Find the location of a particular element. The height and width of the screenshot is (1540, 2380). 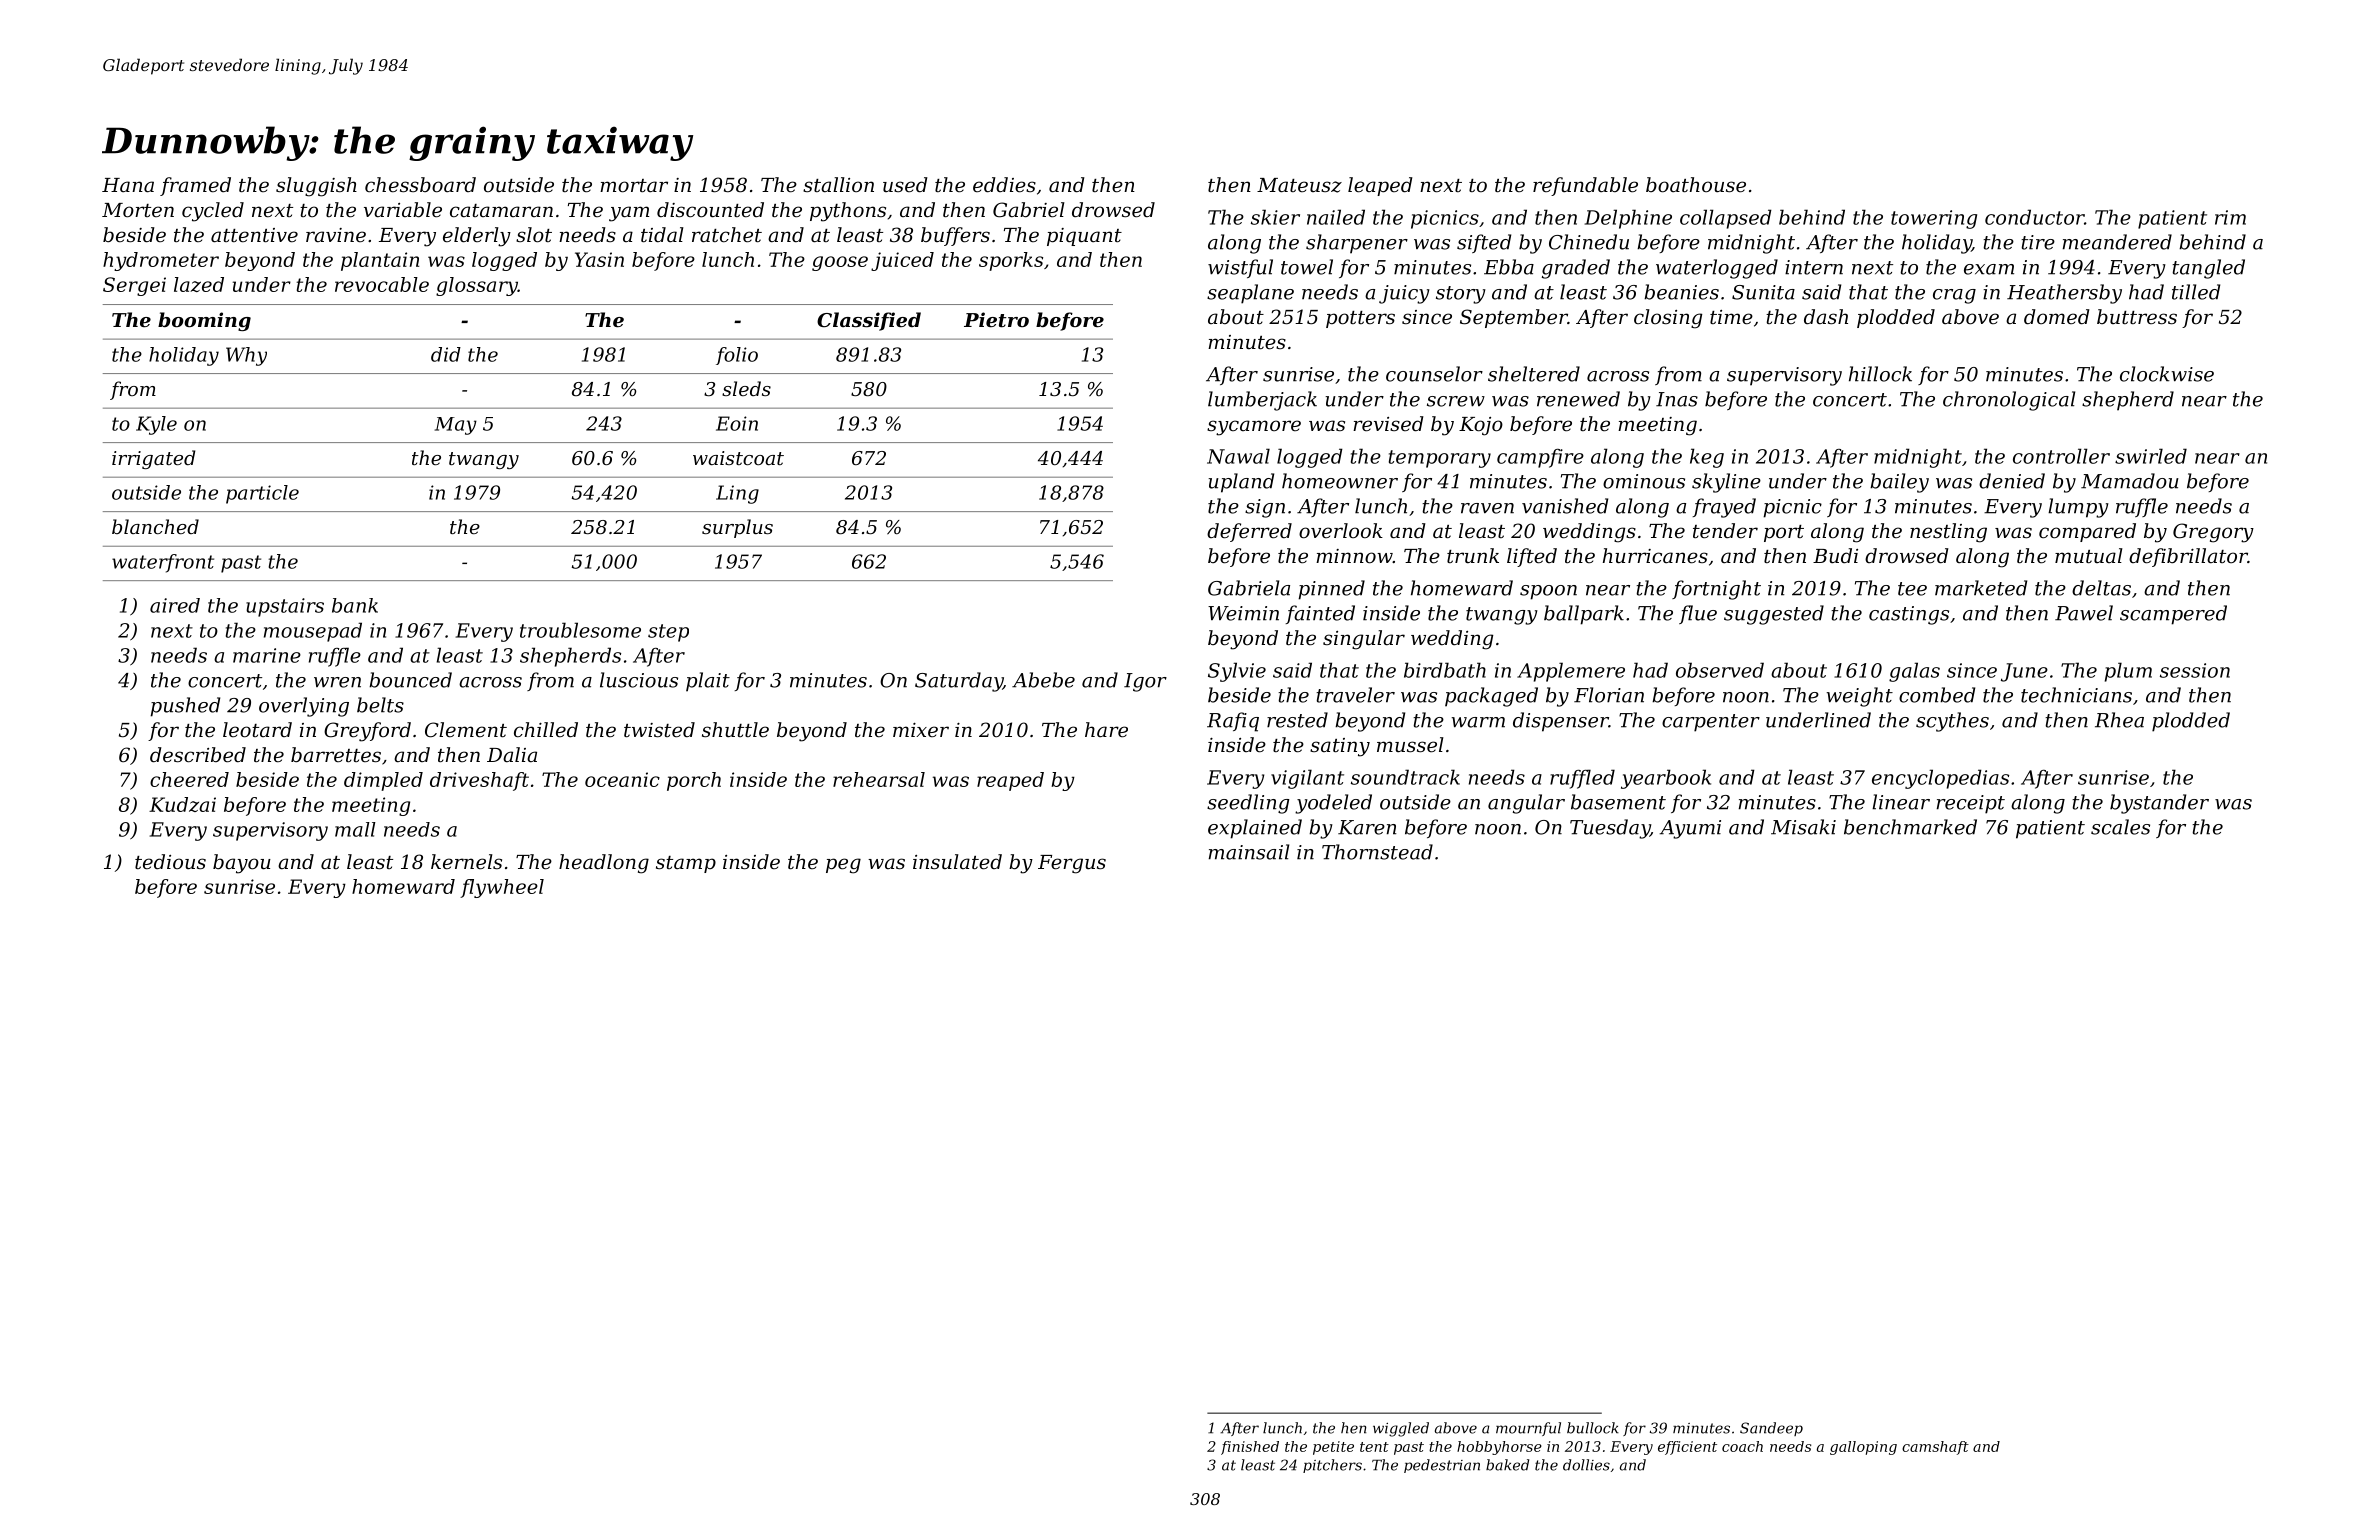

angular is located at coordinates (1526, 804).
